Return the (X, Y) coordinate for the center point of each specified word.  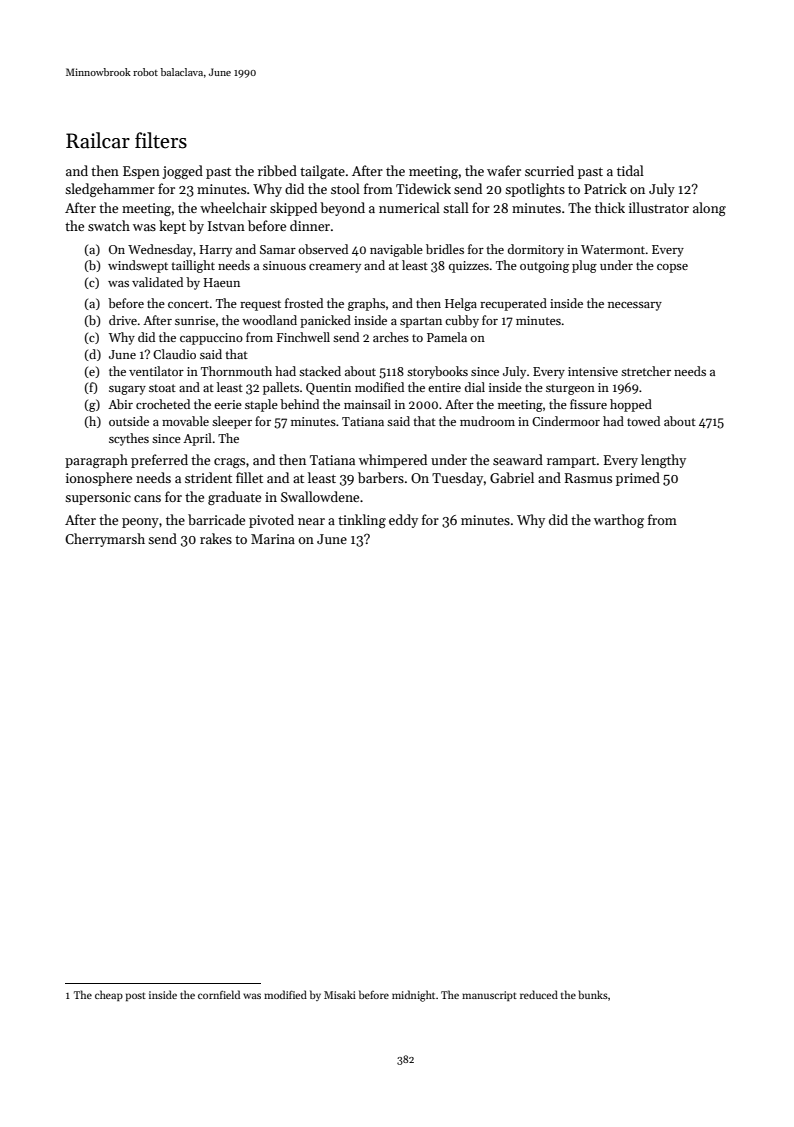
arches (391, 337)
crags (229, 463)
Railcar (98, 140)
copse (672, 268)
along (709, 209)
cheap (109, 995)
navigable (396, 250)
